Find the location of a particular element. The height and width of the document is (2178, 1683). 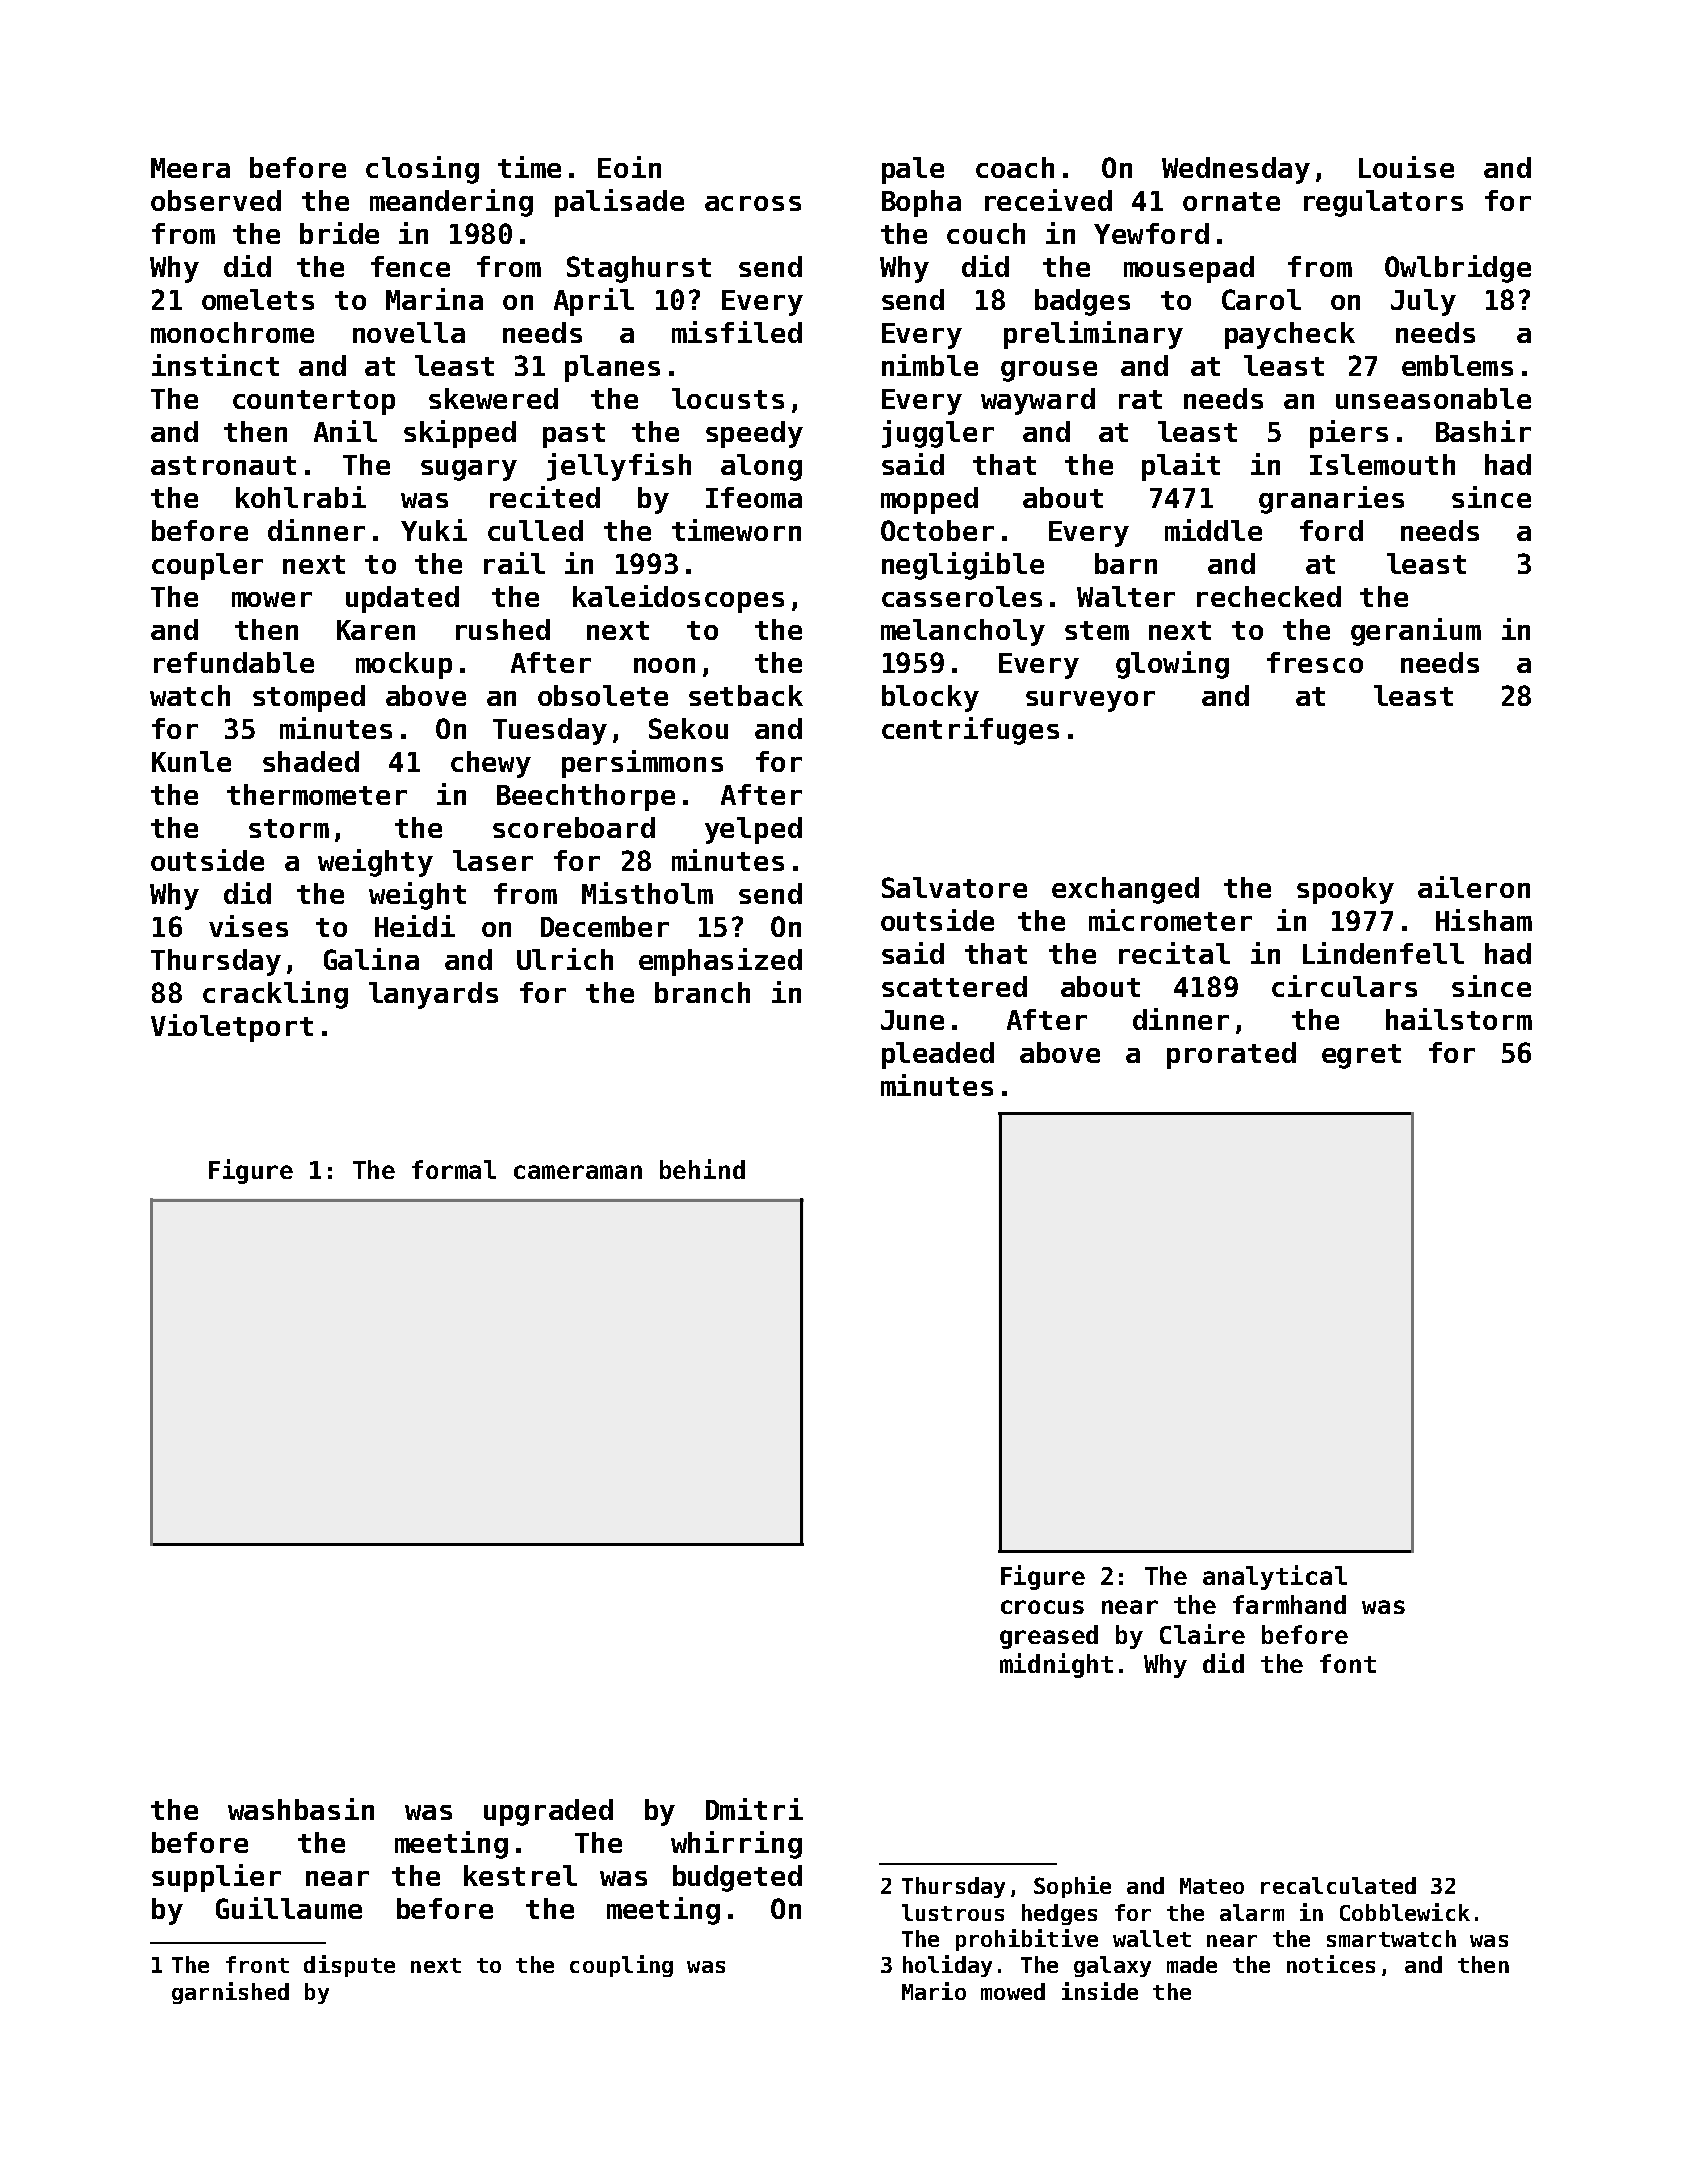

stem is located at coordinates (1097, 630).
